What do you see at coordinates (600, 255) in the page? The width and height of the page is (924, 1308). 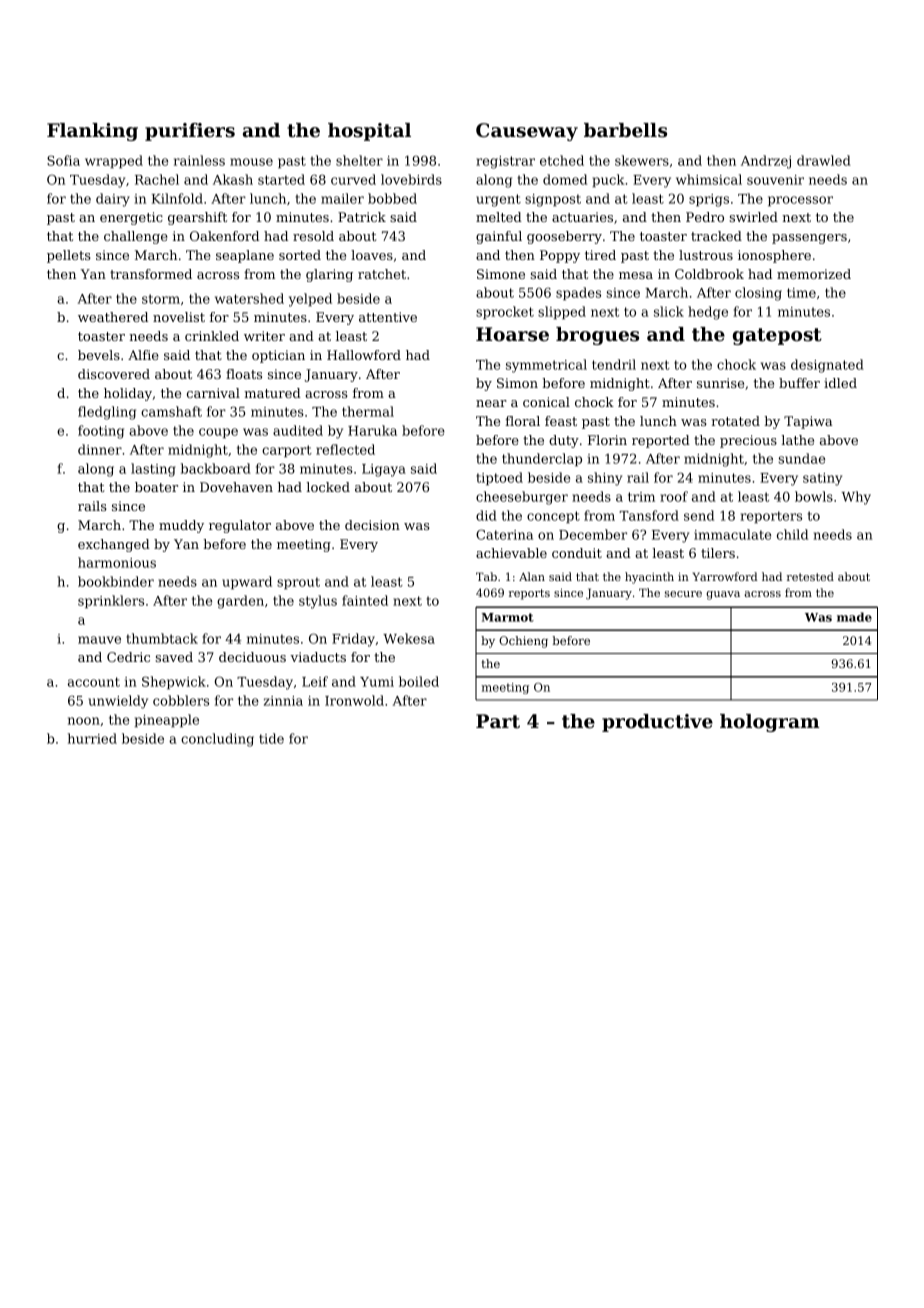 I see `tired` at bounding box center [600, 255].
